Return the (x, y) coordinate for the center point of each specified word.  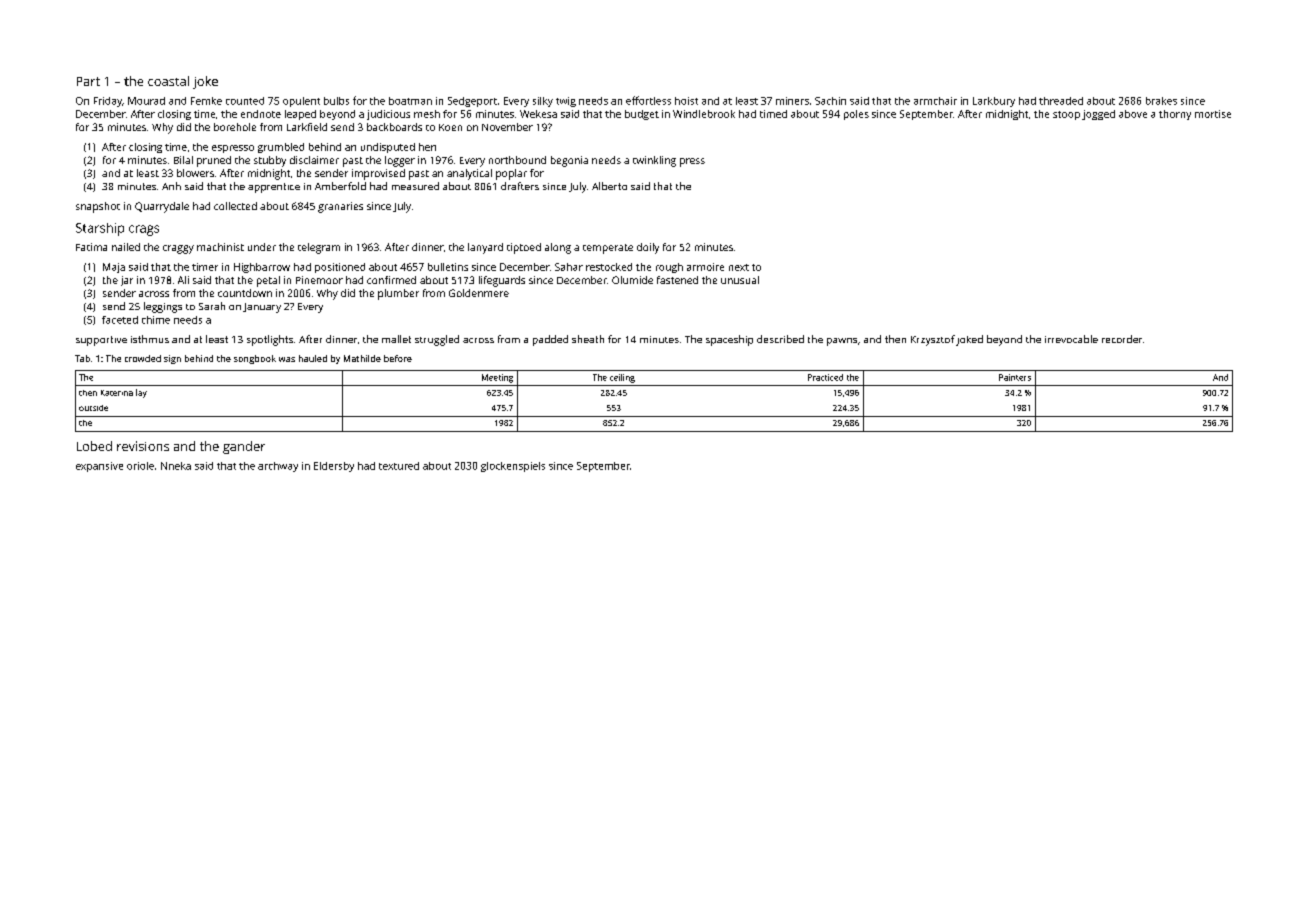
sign (172, 359)
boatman (410, 101)
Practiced (825, 377)
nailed (126, 247)
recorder (1122, 339)
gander (244, 447)
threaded (1061, 101)
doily (648, 248)
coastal (168, 81)
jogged (1098, 115)
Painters (1015, 377)
